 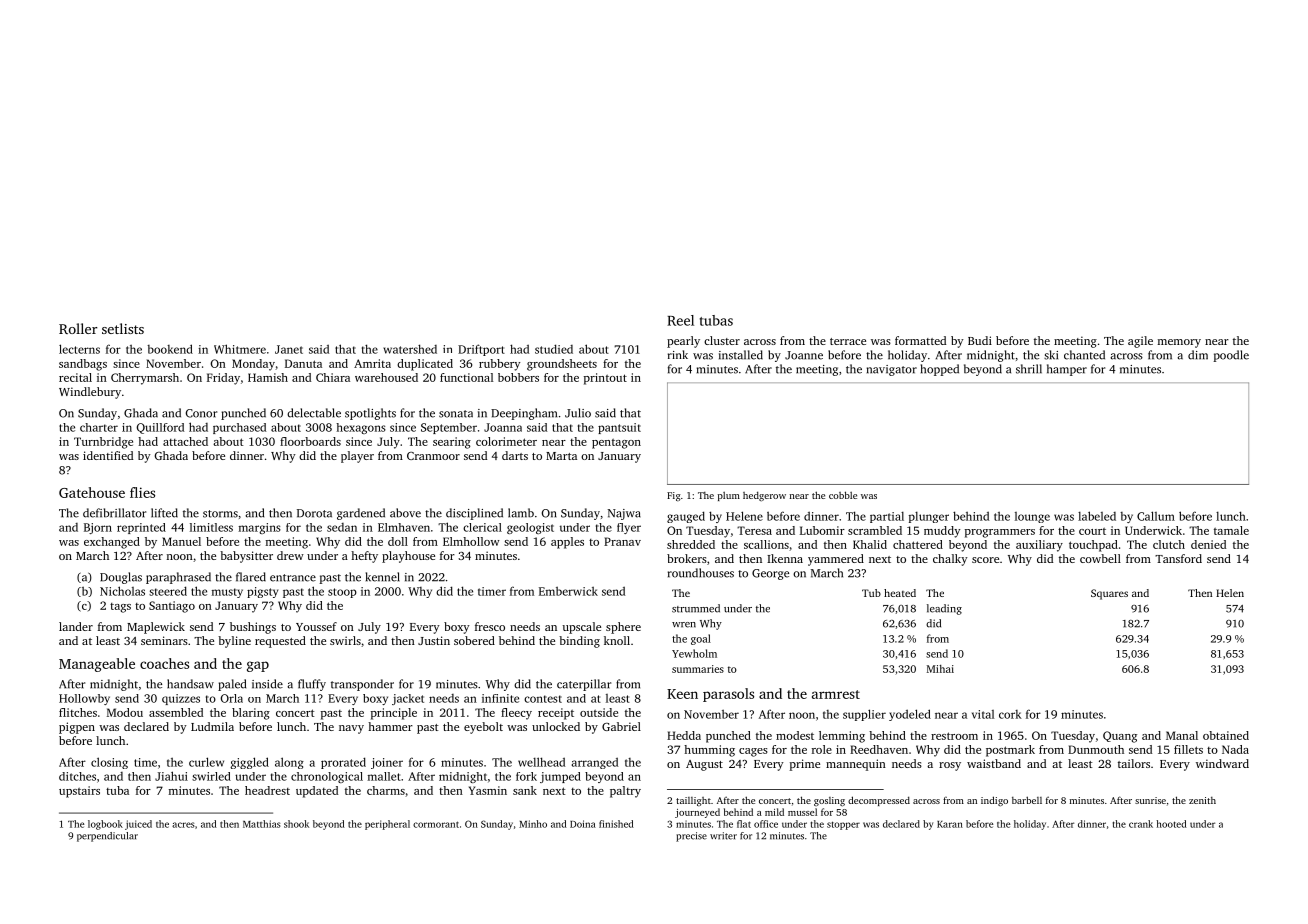 What do you see at coordinates (680, 320) in the screenshot?
I see `Reel` at bounding box center [680, 320].
